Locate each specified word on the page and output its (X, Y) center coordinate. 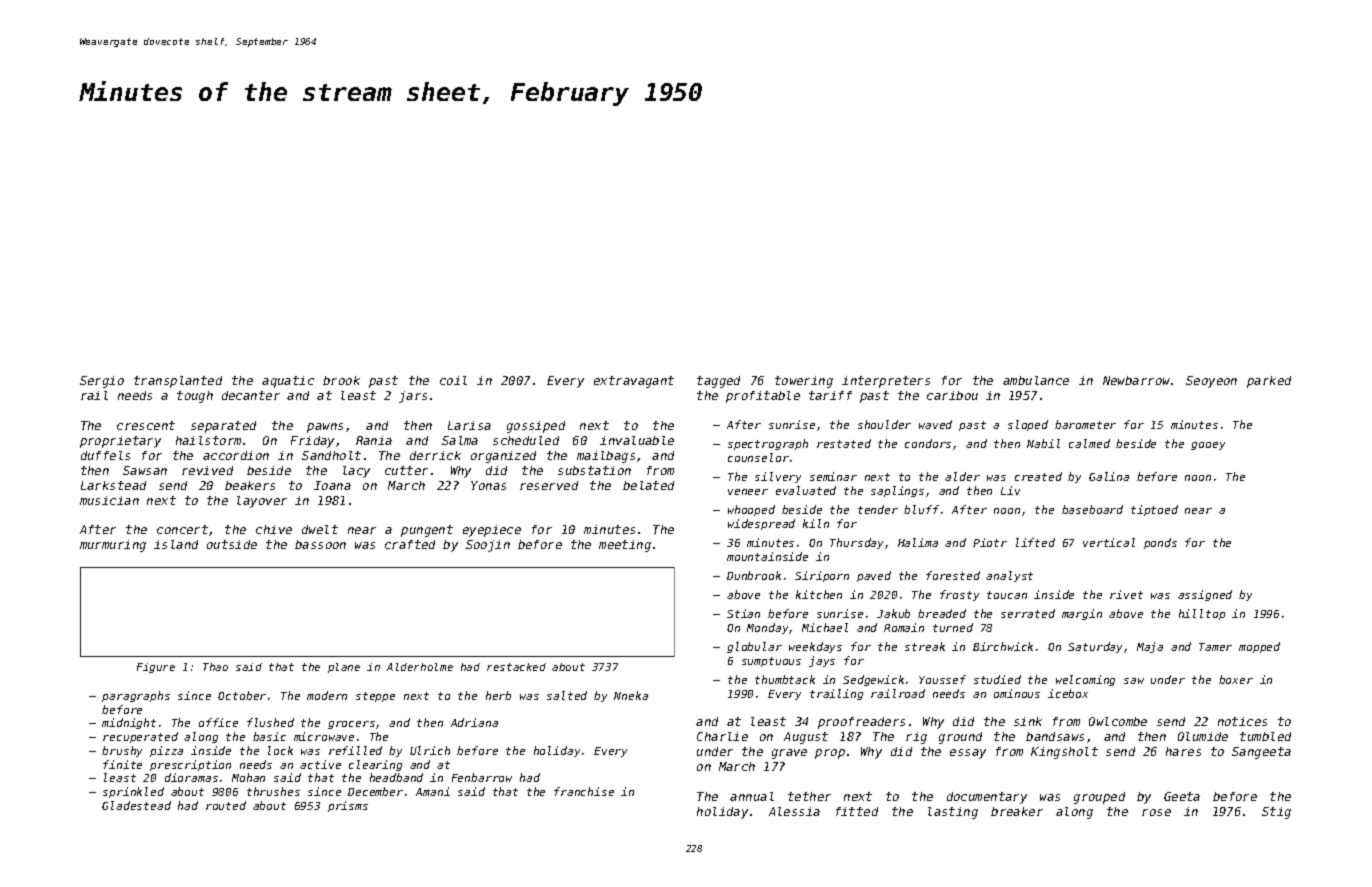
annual (752, 796)
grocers (351, 725)
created (1038, 476)
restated (844, 443)
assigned (1205, 595)
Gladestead (136, 805)
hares (1183, 751)
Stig (1276, 813)
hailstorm (208, 440)
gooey (1208, 446)
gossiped (536, 427)
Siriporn (822, 576)
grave (789, 754)
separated (223, 427)
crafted (410, 544)
